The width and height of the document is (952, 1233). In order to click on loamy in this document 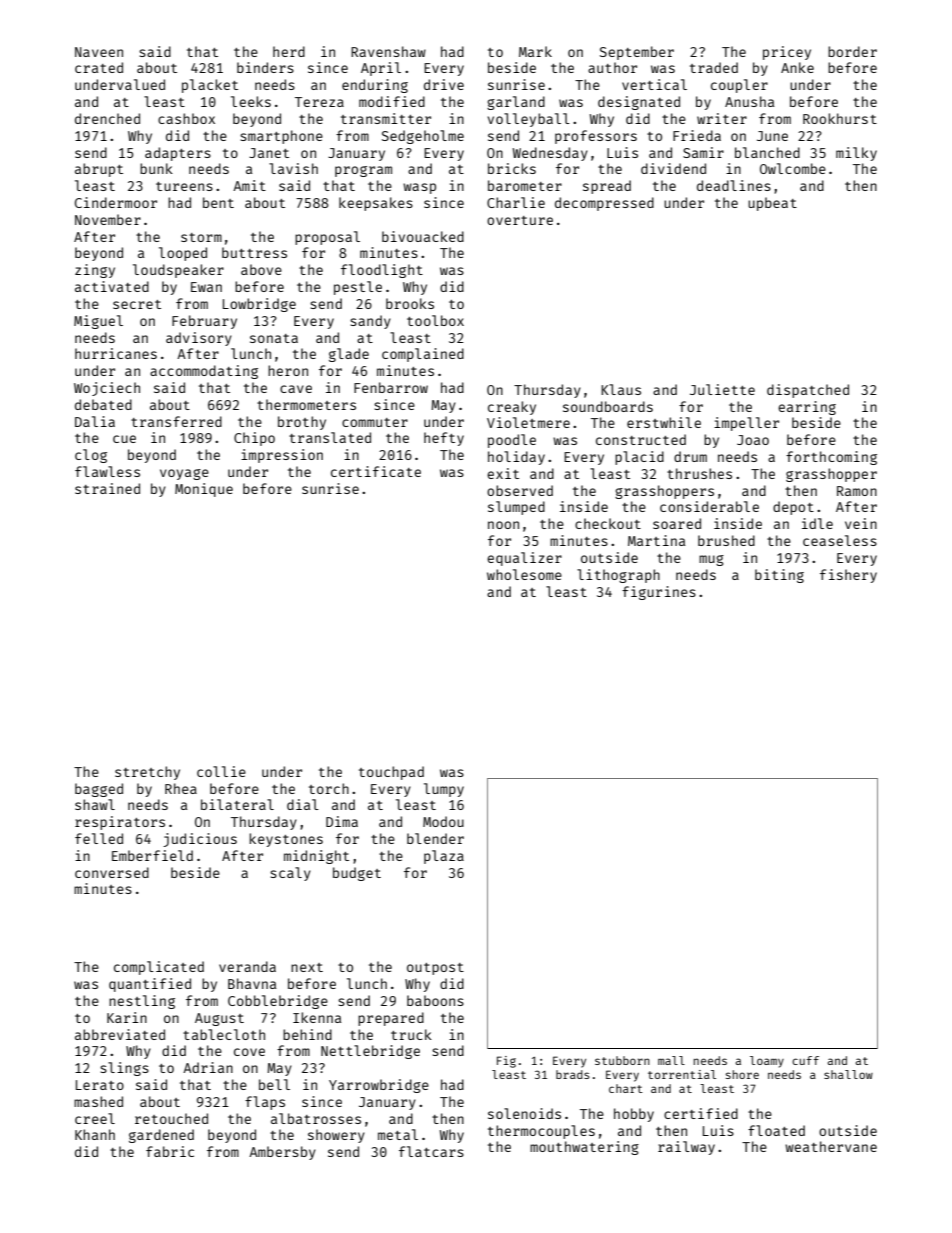, I will do `click(767, 1062)`.
